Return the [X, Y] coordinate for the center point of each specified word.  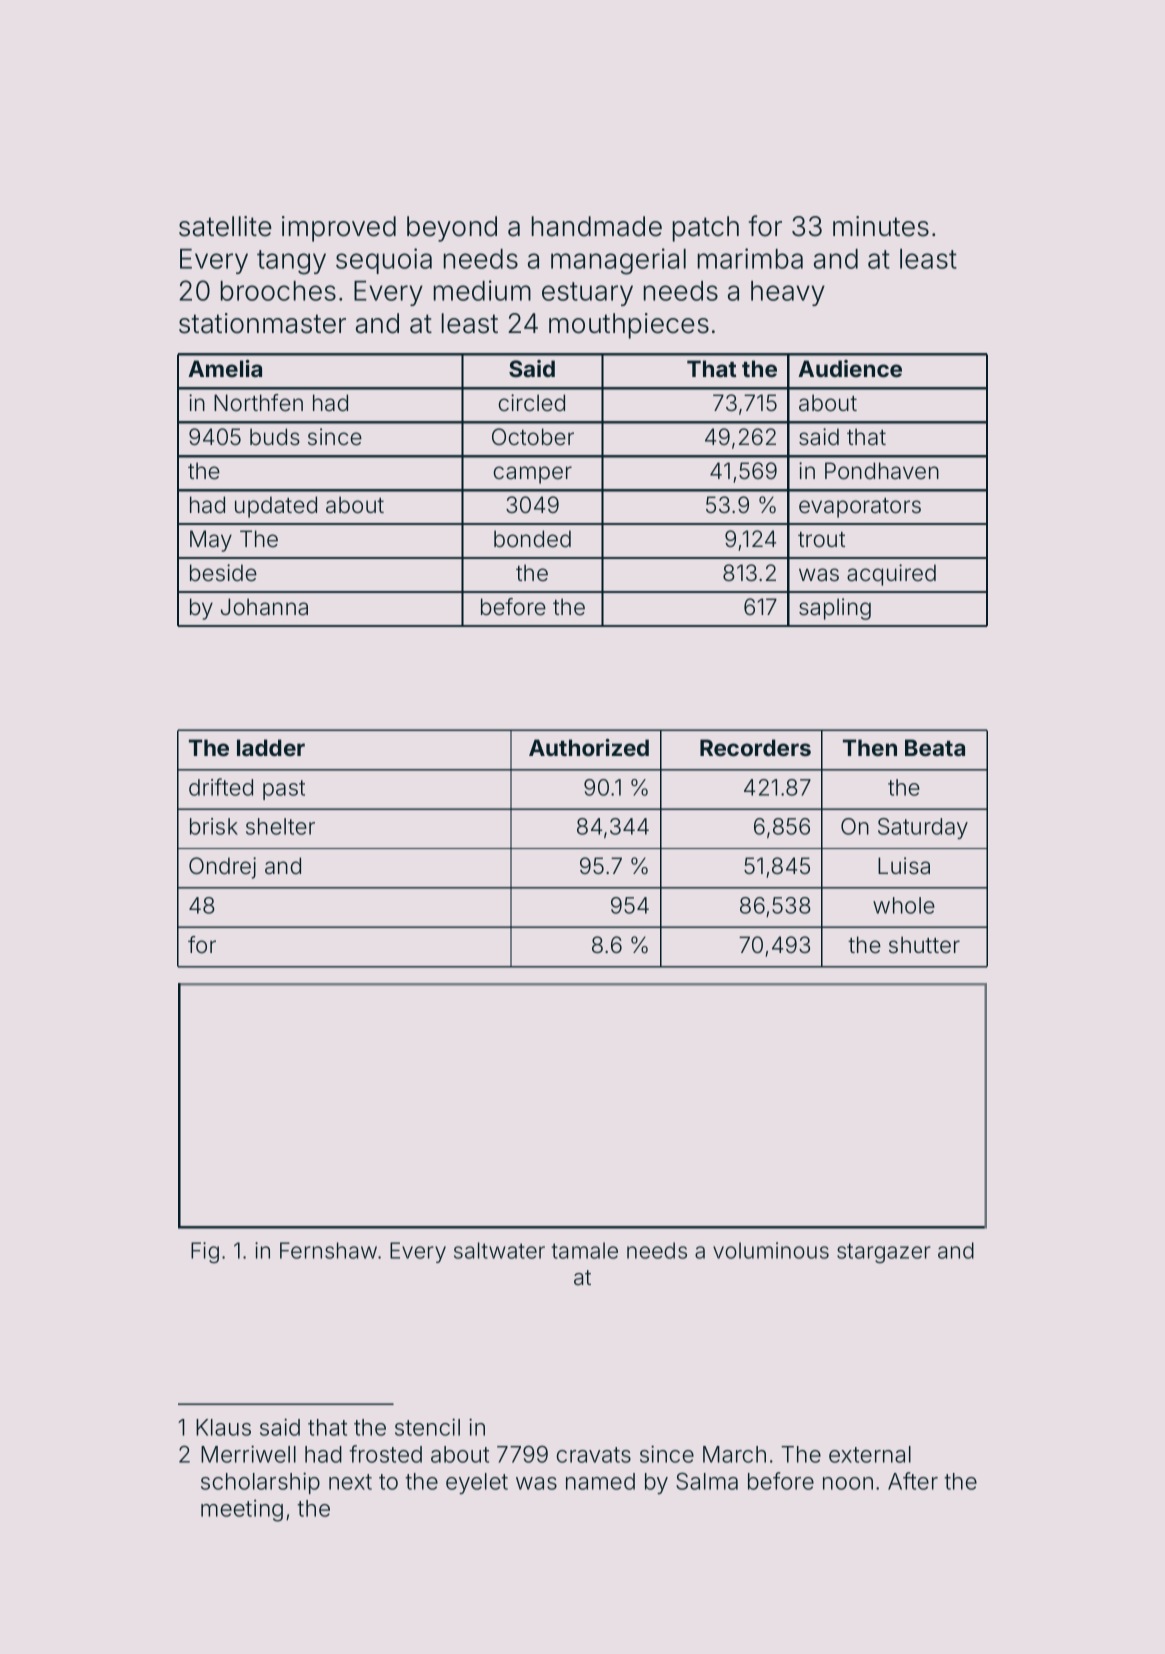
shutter [924, 945]
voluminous [771, 1250]
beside [223, 573]
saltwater [499, 1250]
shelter [280, 826]
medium [482, 290]
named [600, 1481]
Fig [205, 1252]
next [350, 1482]
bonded [532, 539]
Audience [850, 368]
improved [339, 229]
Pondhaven [882, 471]
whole [904, 905]
